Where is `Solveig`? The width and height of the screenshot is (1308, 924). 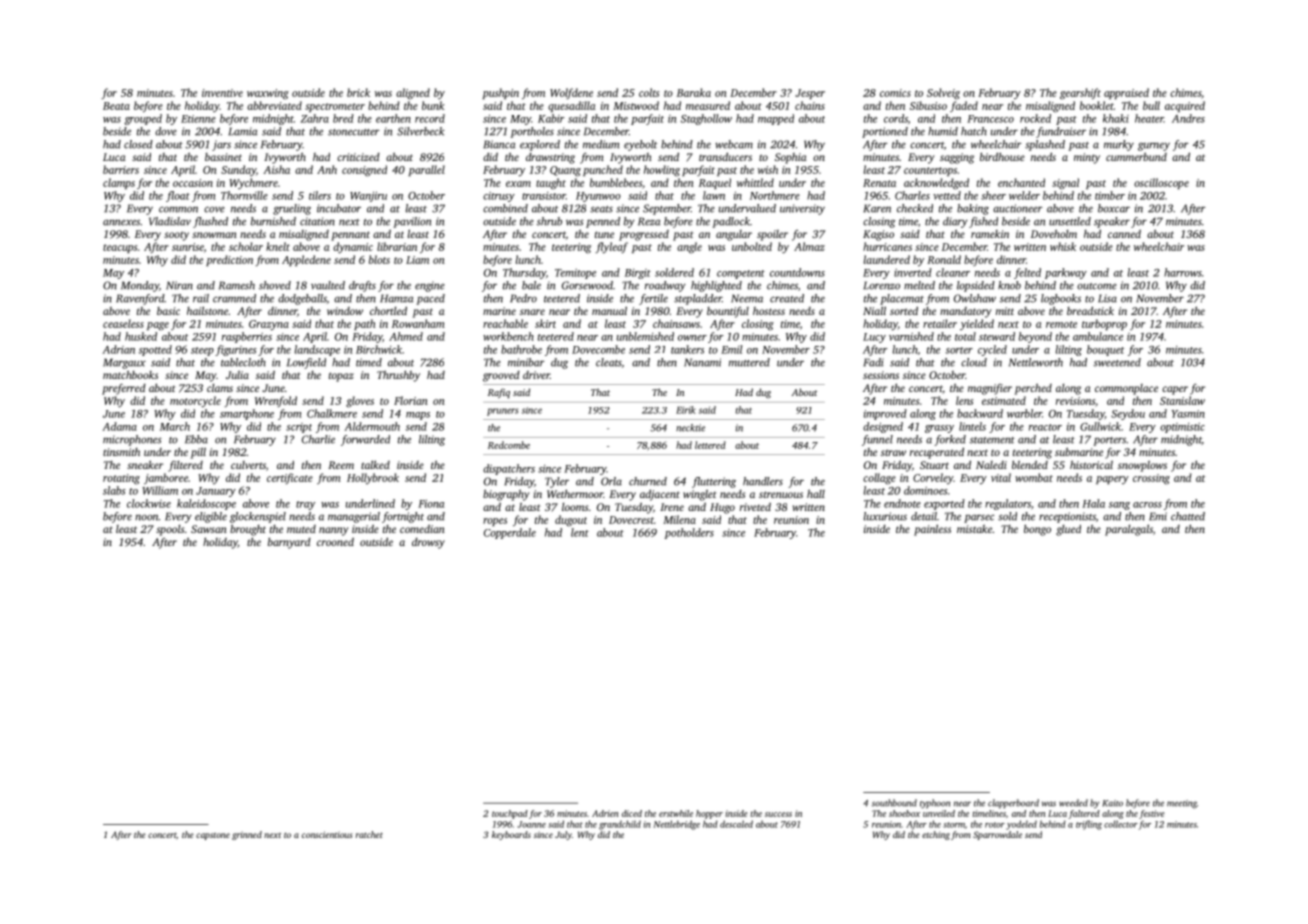 Solveig is located at coordinates (943, 94).
